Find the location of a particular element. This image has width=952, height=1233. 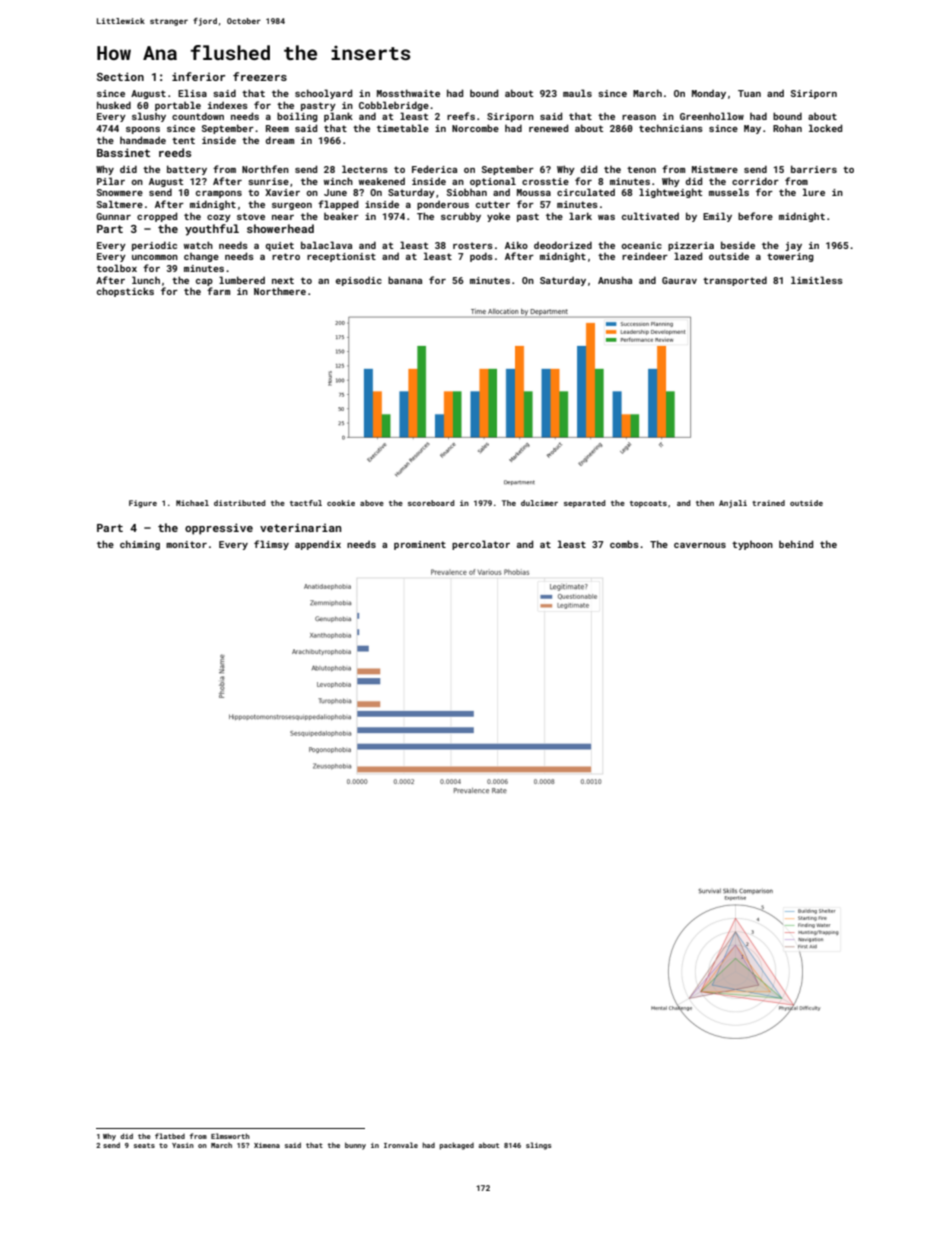

chiming is located at coordinates (140, 545).
